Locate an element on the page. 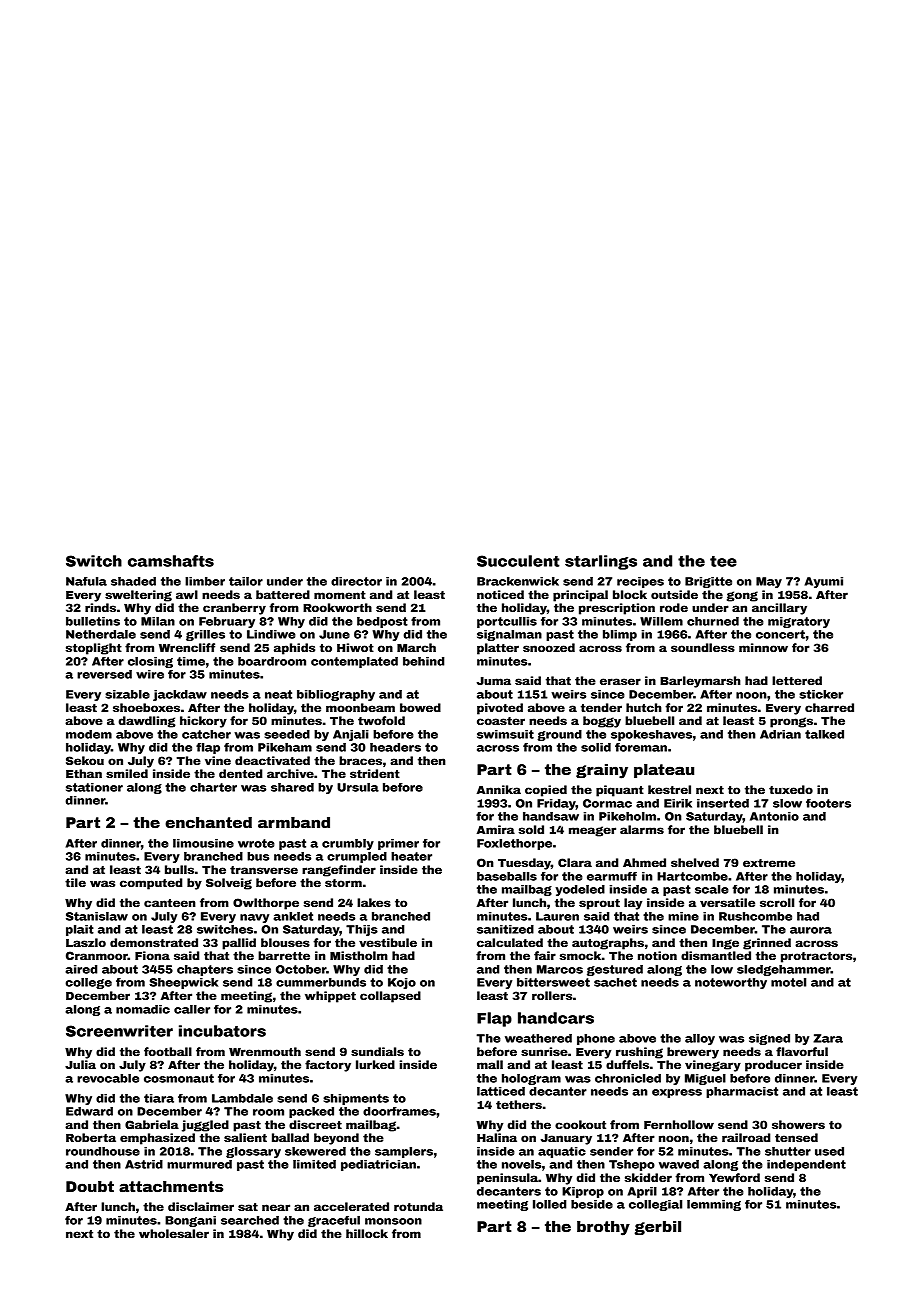 The image size is (924, 1308). bedpost is located at coordinates (382, 622).
